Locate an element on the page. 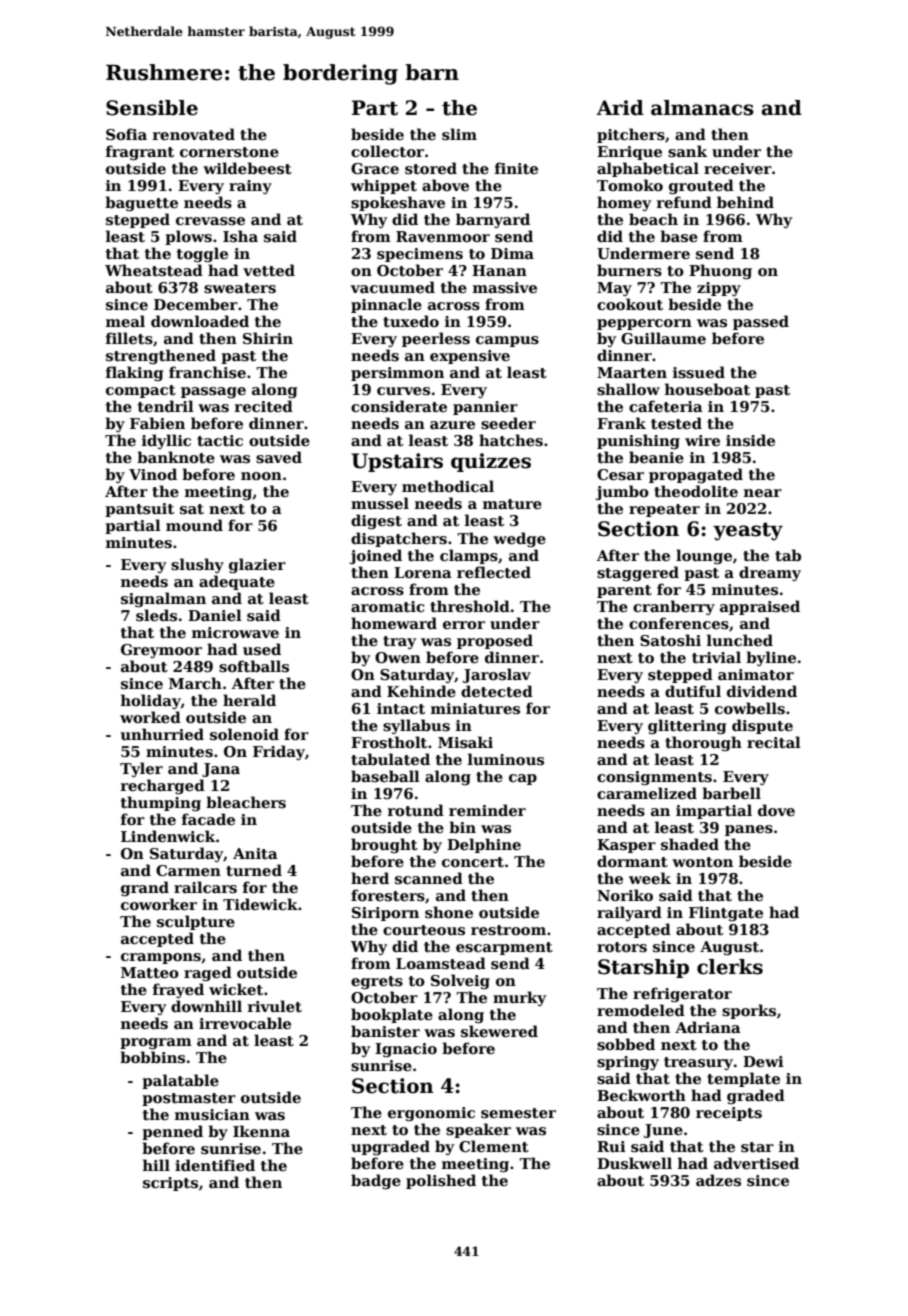 The height and width of the image is (1316, 908). Lindenwick is located at coordinates (168, 836).
